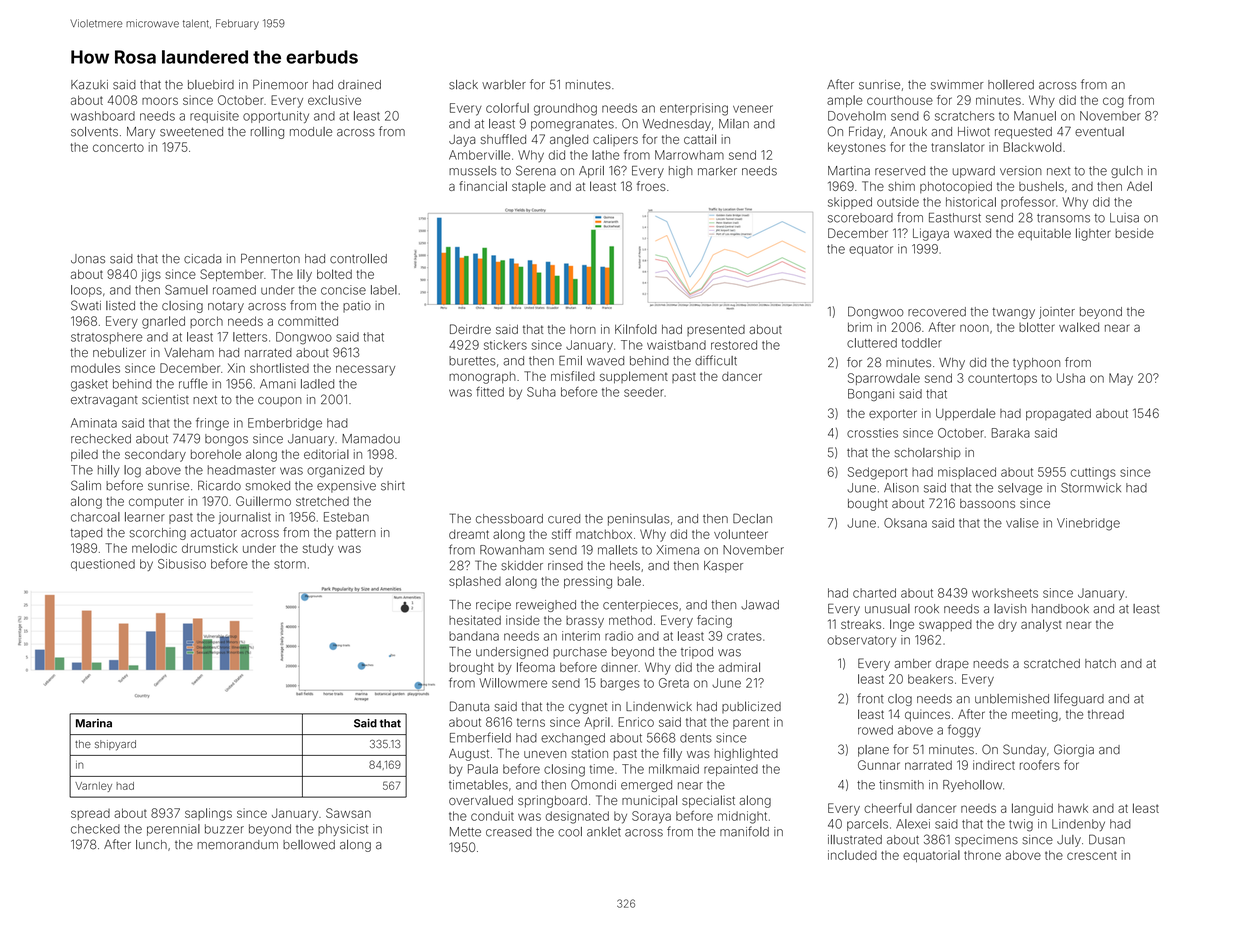 This screenshot has width=1233, height=952. What do you see at coordinates (871, 395) in the screenshot?
I see `Bongani` at bounding box center [871, 395].
